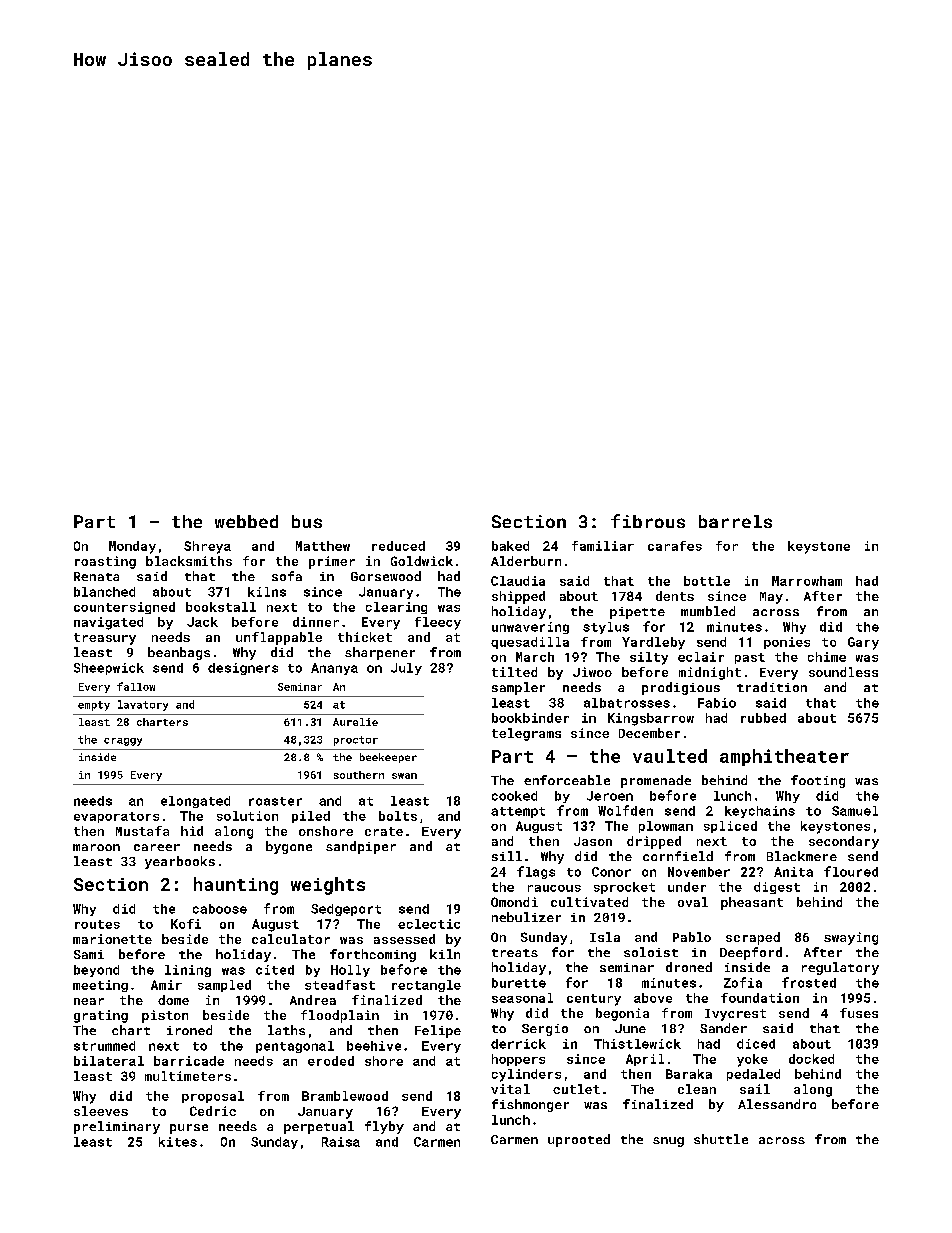 This screenshot has height=1233, width=952. What do you see at coordinates (246, 521) in the screenshot?
I see `webbed` at bounding box center [246, 521].
